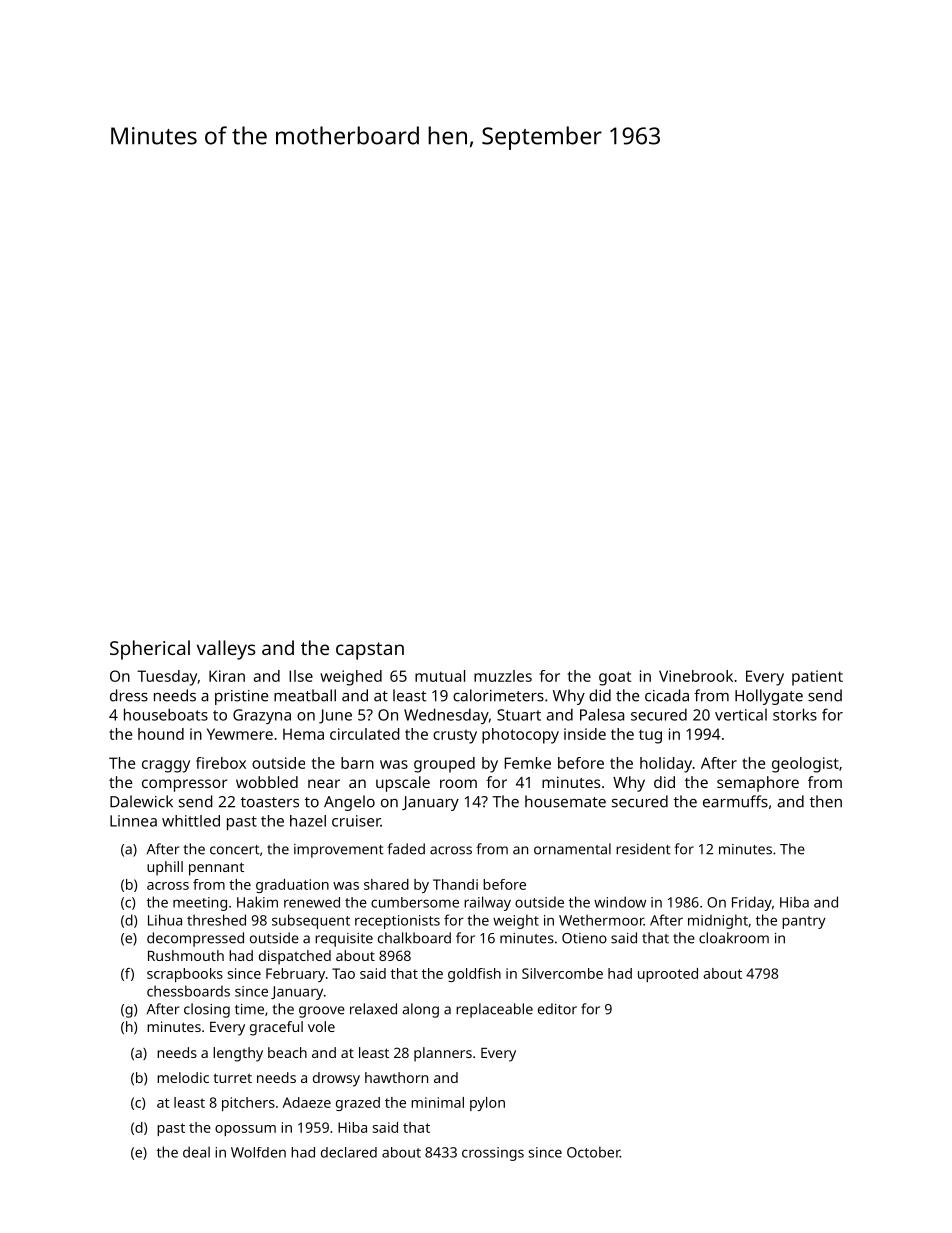 This image has height=1233, width=952. What do you see at coordinates (557, 1009) in the image?
I see `editor` at bounding box center [557, 1009].
